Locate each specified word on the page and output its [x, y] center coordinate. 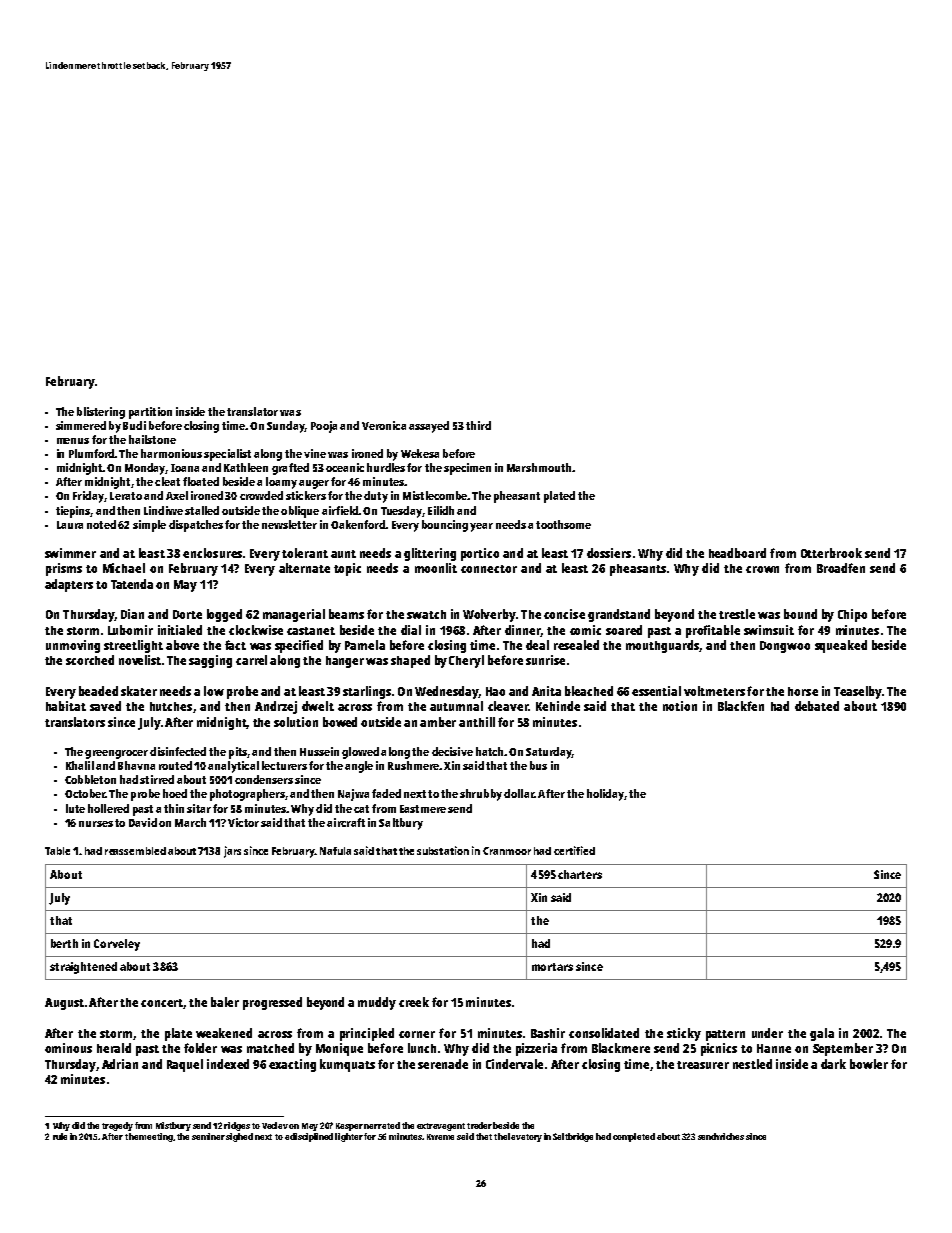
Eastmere [423, 809]
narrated [382, 1125]
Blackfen [741, 706]
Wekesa [420, 453]
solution [296, 722]
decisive [452, 751]
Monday [145, 469]
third [478, 425]
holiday [605, 795]
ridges [237, 1126]
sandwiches [721, 1136]
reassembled [135, 851]
